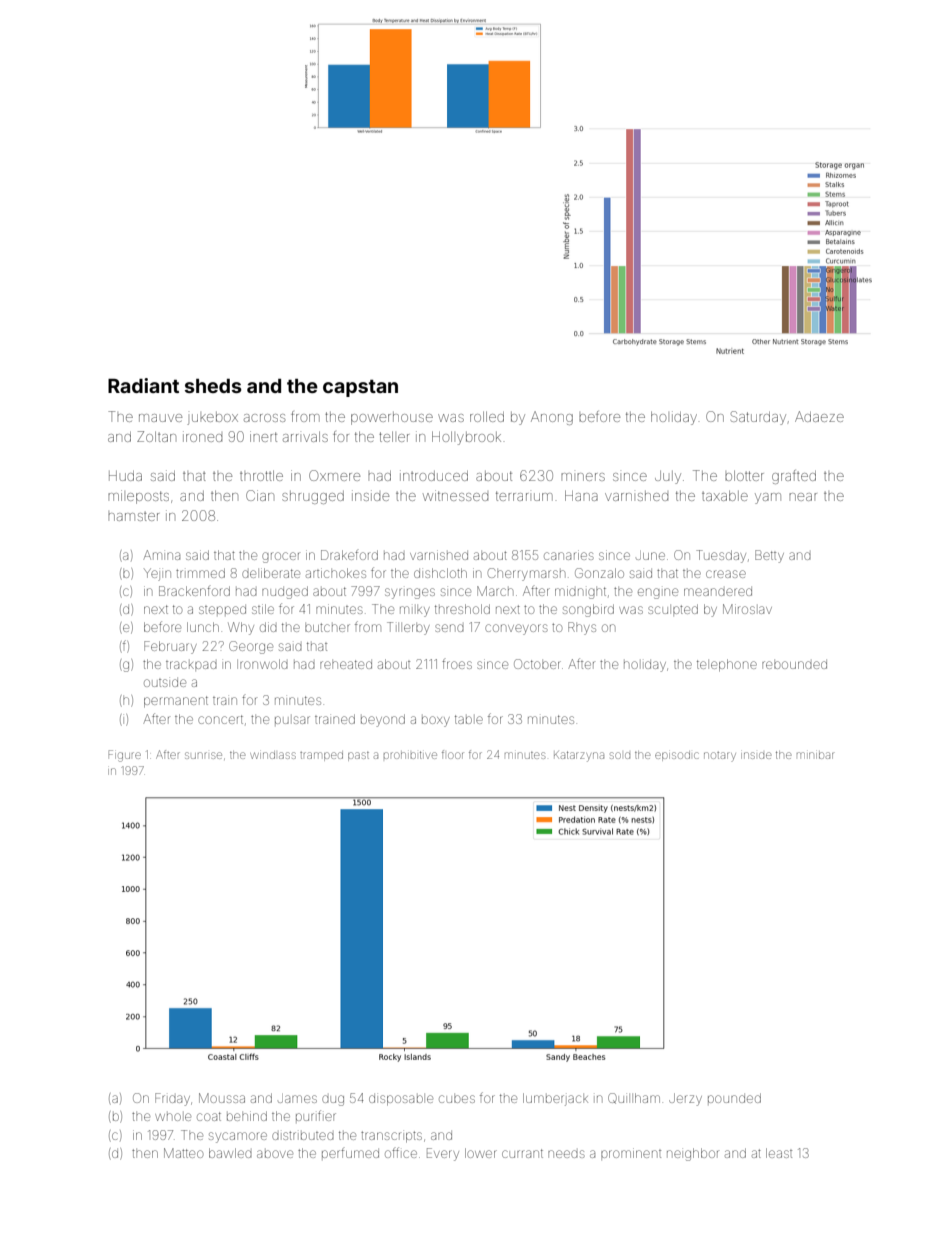 Image resolution: width=952 pixels, height=1233 pixels. I want to click on windlass, so click(273, 755).
